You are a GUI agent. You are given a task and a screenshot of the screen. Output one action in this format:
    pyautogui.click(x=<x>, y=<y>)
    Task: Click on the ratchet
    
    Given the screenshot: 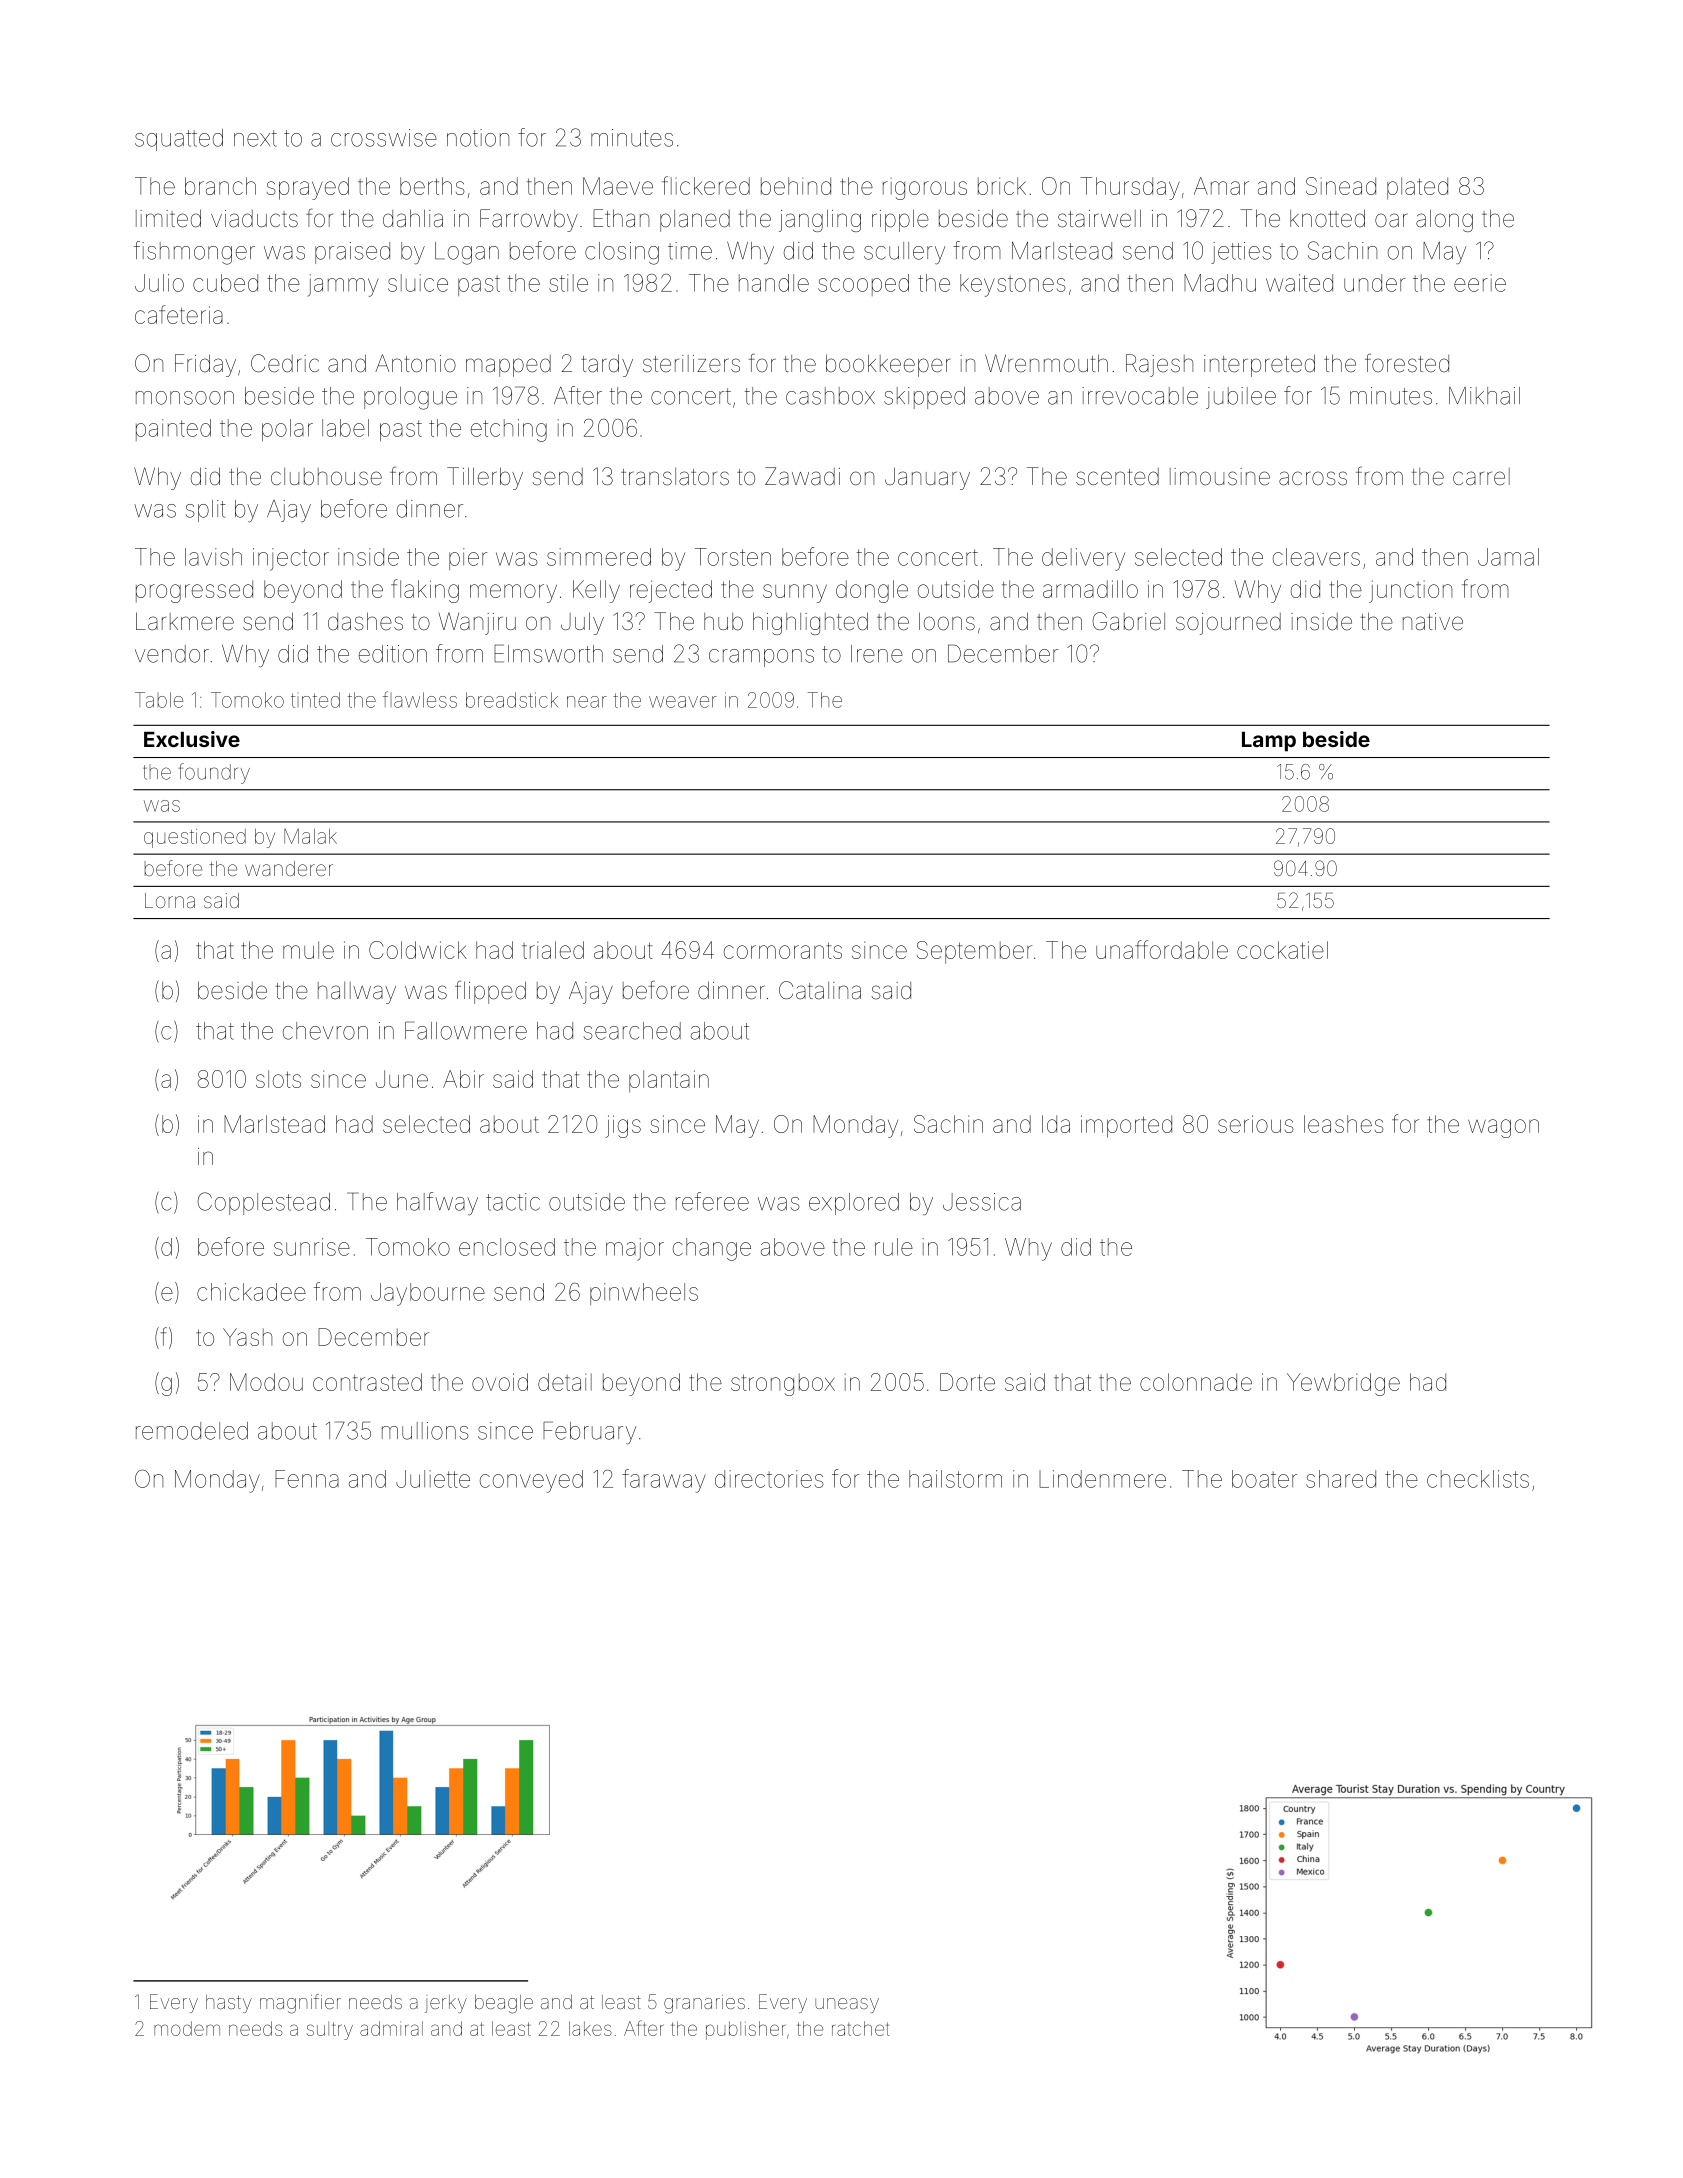 What is the action you would take?
    pyautogui.click(x=861, y=2028)
